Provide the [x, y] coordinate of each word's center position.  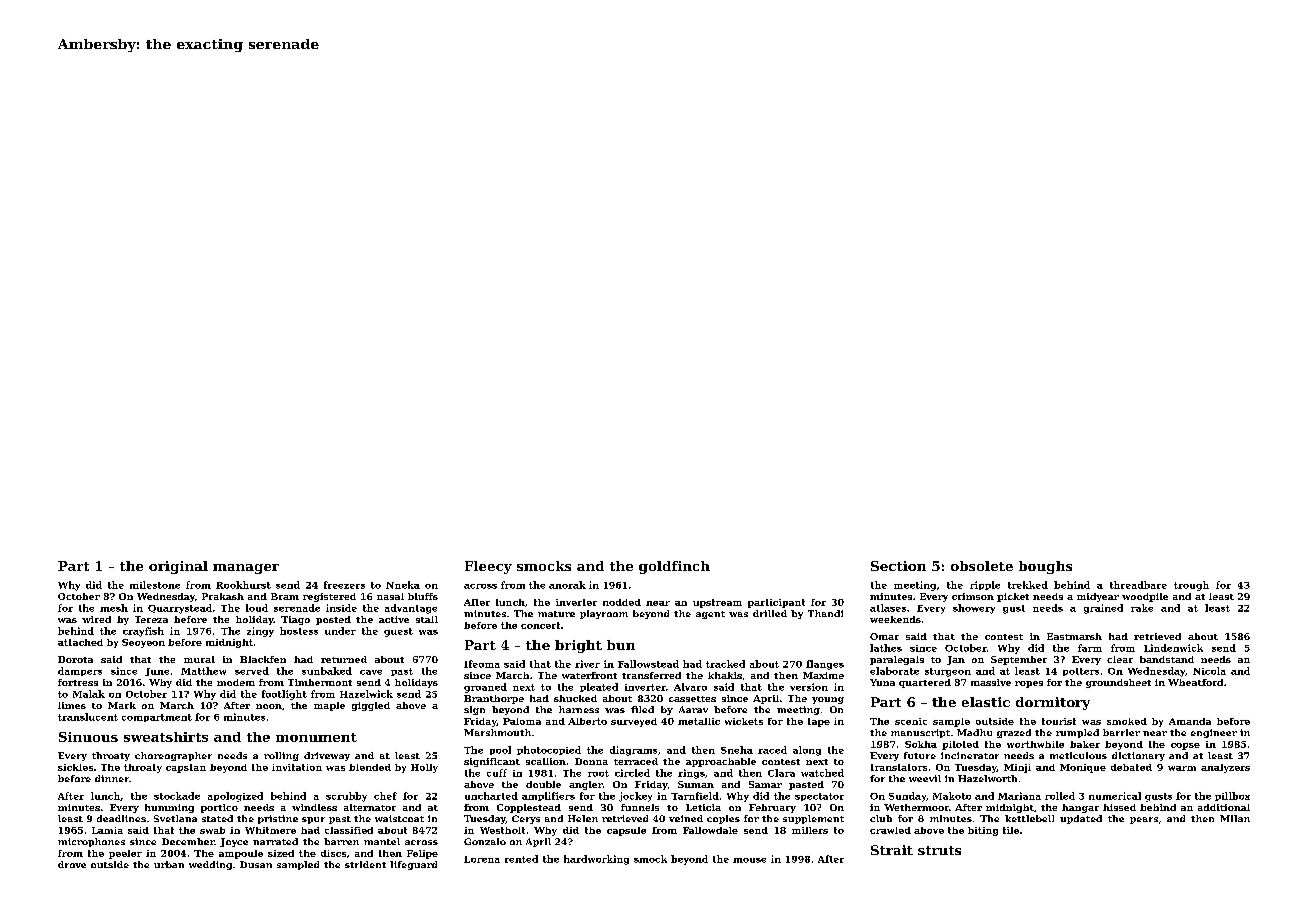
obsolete [982, 566]
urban [169, 864]
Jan [956, 660]
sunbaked [327, 671]
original [178, 567]
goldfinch [674, 567]
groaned [485, 688]
